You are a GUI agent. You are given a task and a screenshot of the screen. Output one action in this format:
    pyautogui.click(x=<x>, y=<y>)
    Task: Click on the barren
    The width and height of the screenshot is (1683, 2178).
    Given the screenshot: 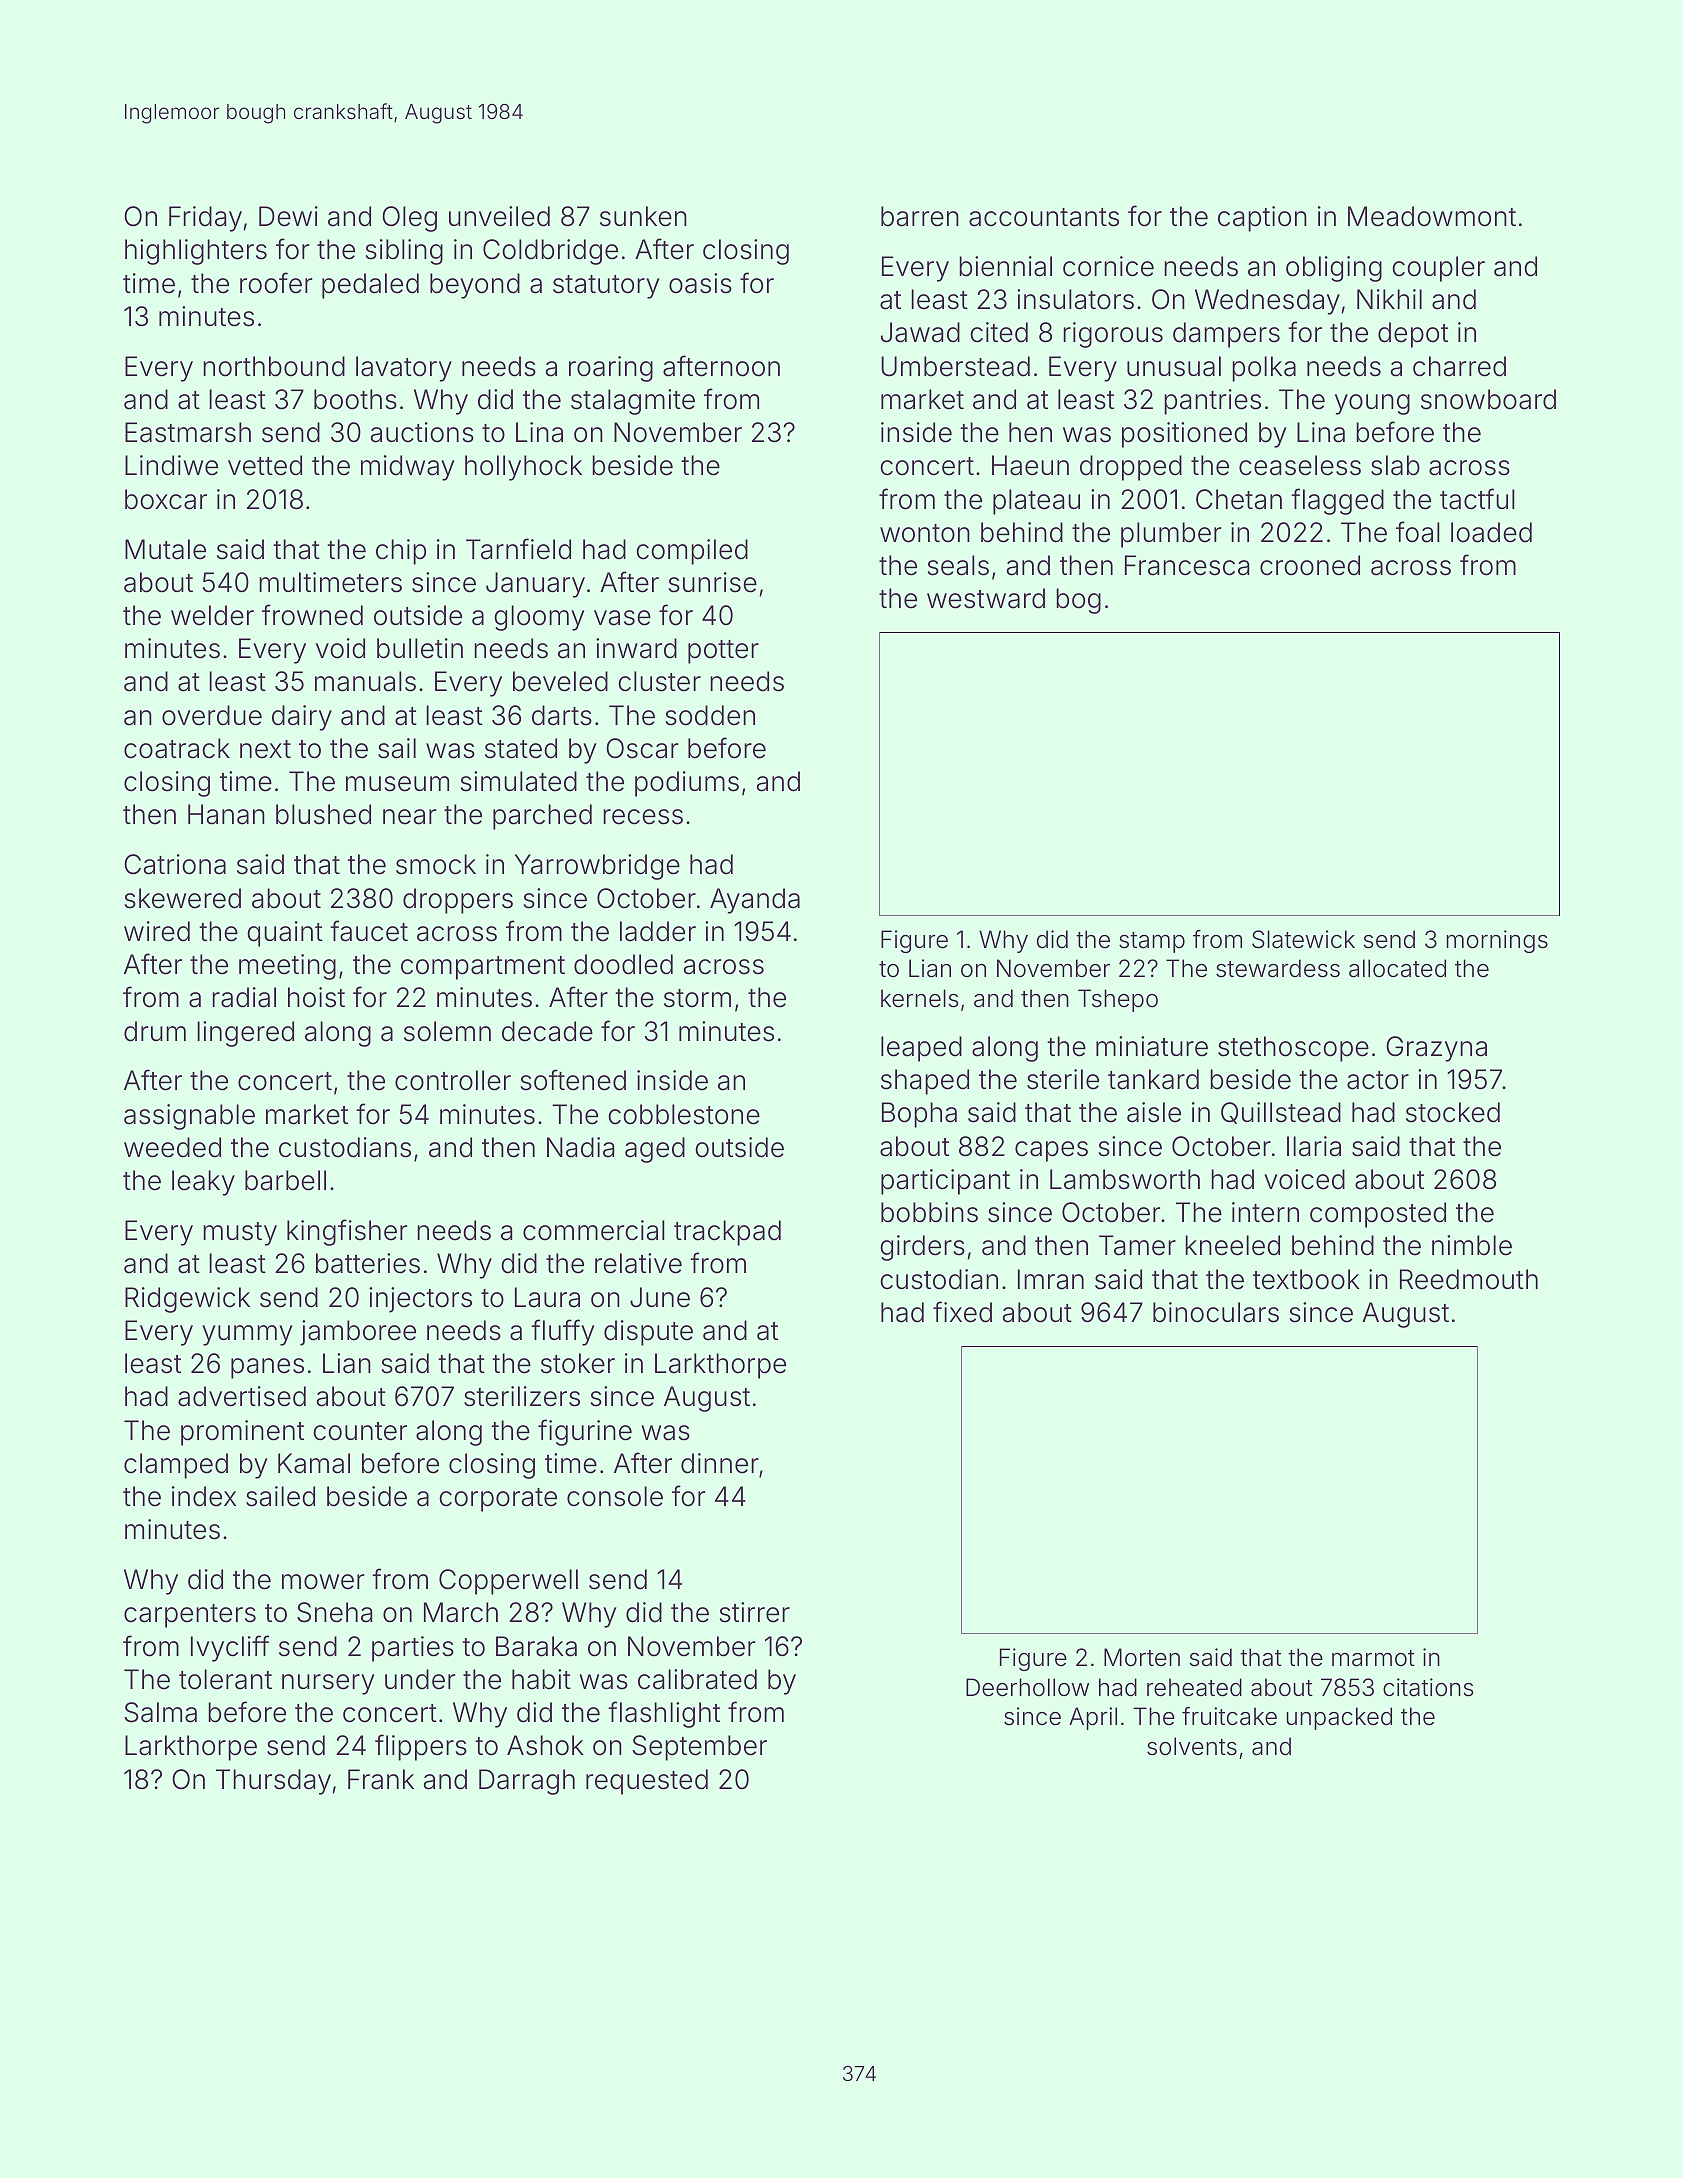 What is the action you would take?
    pyautogui.click(x=920, y=216)
